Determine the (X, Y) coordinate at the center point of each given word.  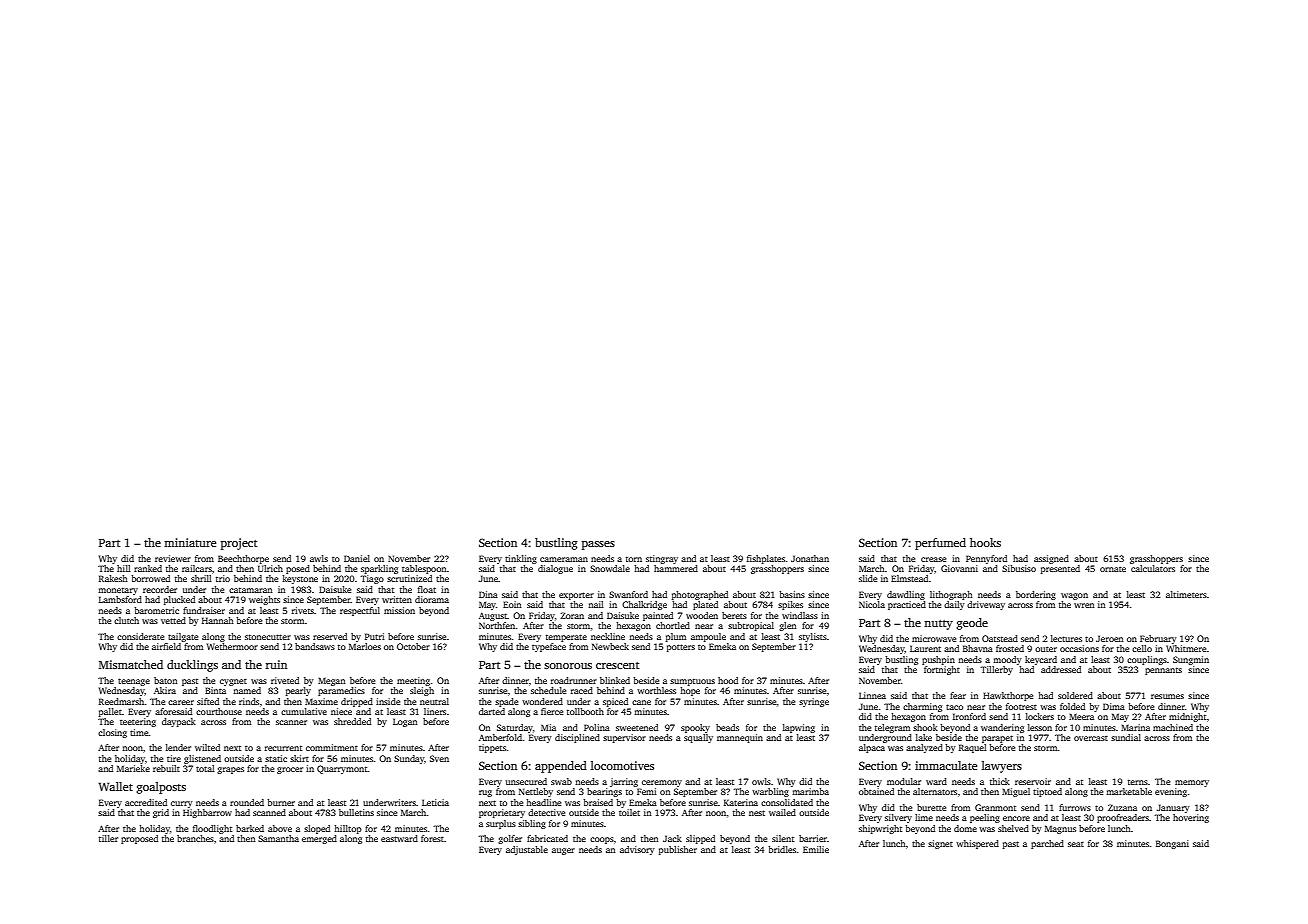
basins (792, 594)
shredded (352, 721)
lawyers (1002, 767)
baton (166, 680)
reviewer (173, 558)
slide (868, 578)
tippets (492, 748)
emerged (319, 839)
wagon (1074, 596)
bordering (1036, 595)
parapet (997, 739)
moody (1007, 660)
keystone (300, 579)
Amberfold (500, 737)
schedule (548, 690)
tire (174, 758)
